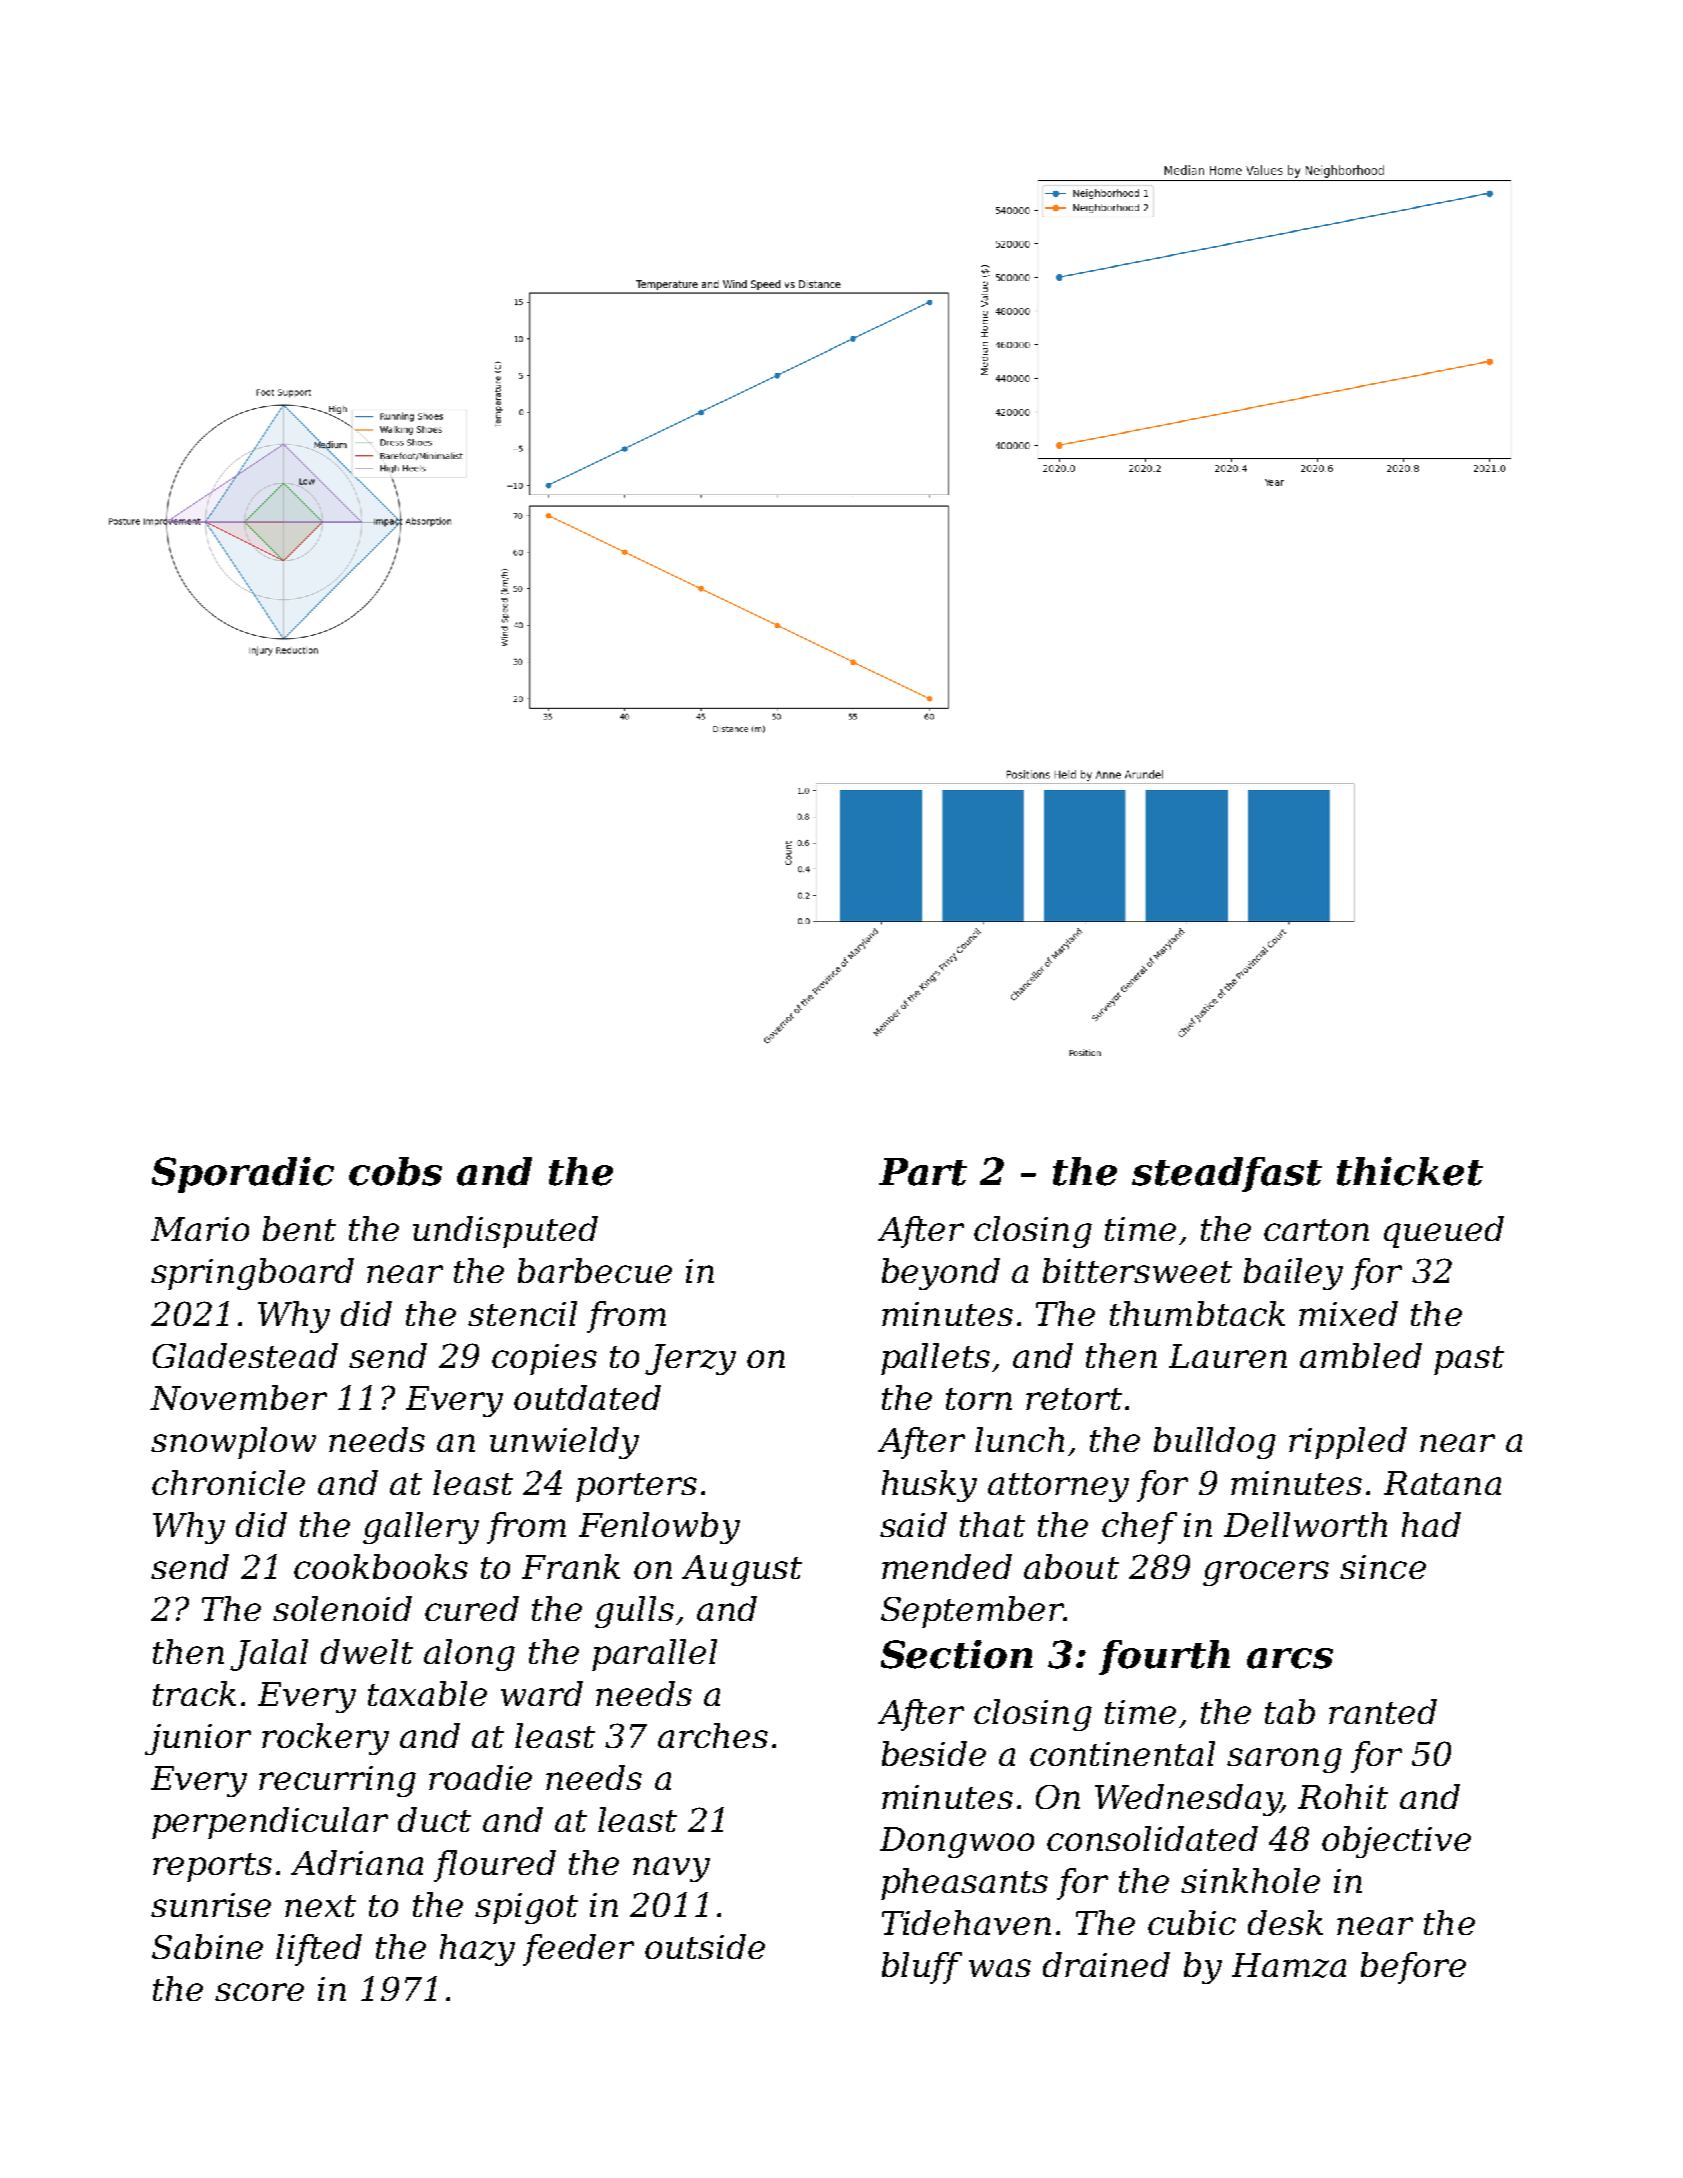  I want to click on rippled, so click(1348, 1443).
